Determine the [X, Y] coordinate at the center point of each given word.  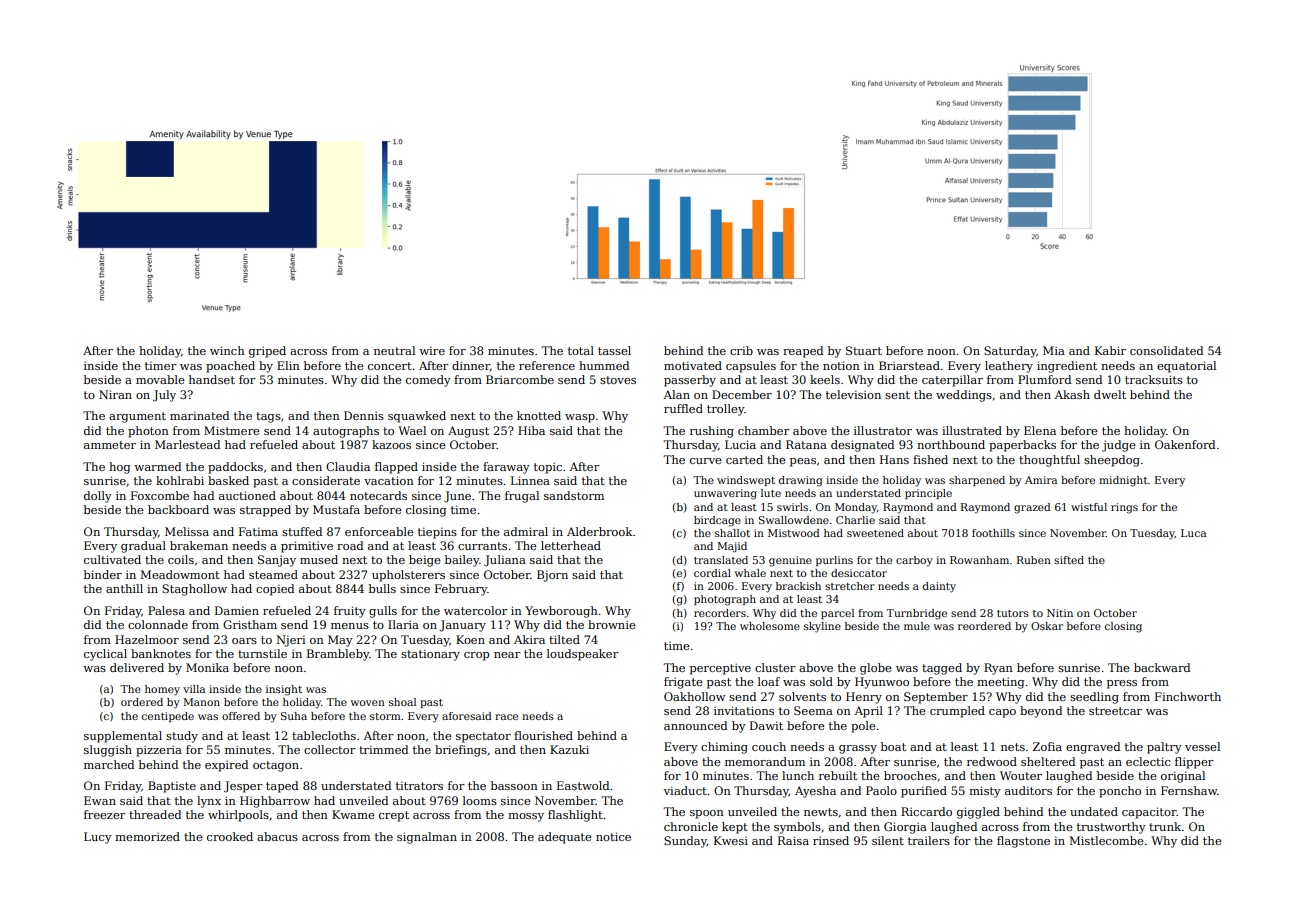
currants [482, 546]
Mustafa [336, 509]
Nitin [1060, 613]
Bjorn [552, 576]
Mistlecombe [1107, 840]
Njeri [291, 641]
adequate [565, 838]
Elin [288, 365]
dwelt [1110, 394]
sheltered [1048, 761]
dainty [939, 587]
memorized [147, 836]
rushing [712, 432]
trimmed [383, 749]
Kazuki [569, 749]
